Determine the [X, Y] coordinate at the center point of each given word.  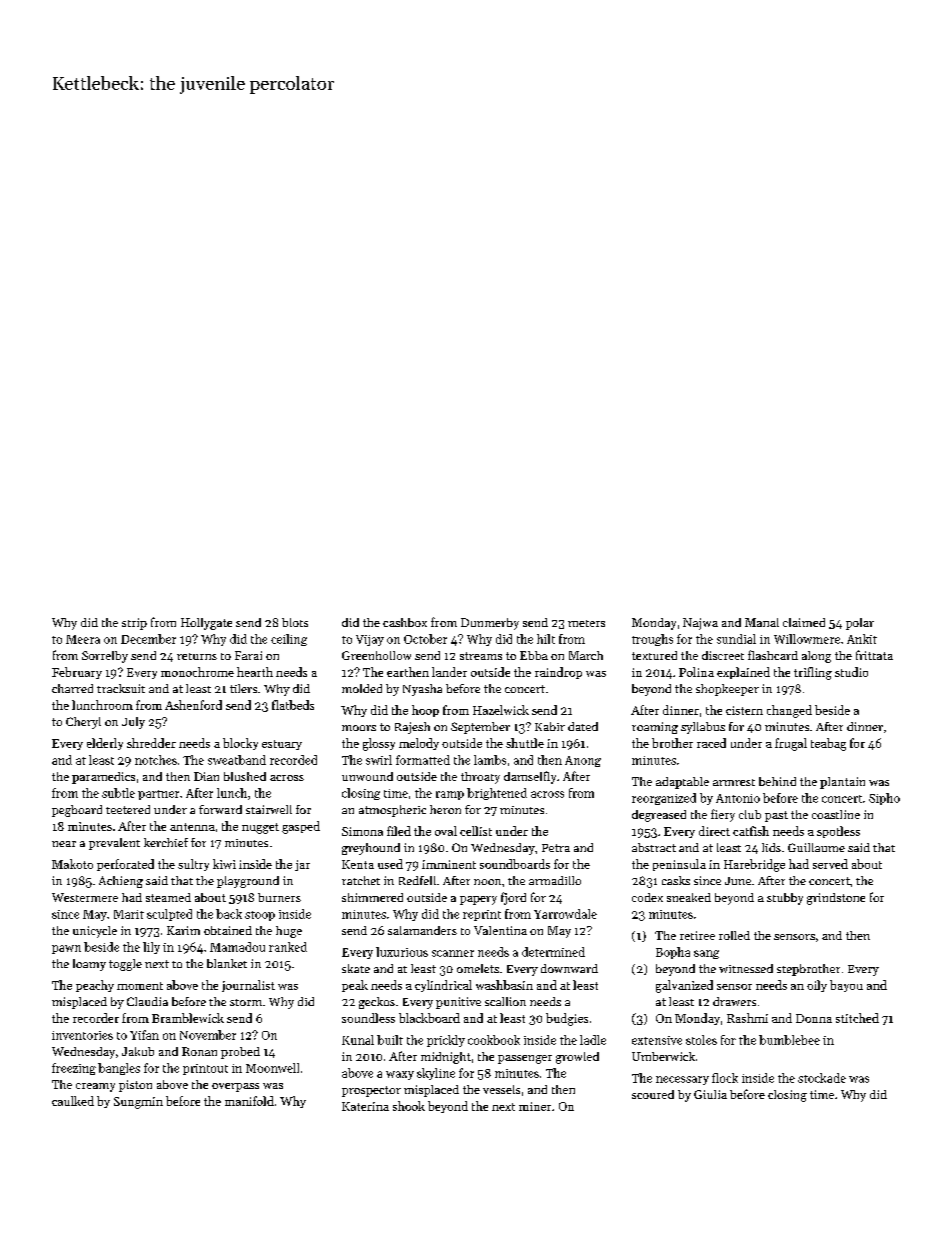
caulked [73, 1101]
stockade [822, 1078]
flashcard [773, 655]
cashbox [405, 622]
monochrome [197, 672]
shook [409, 1106]
